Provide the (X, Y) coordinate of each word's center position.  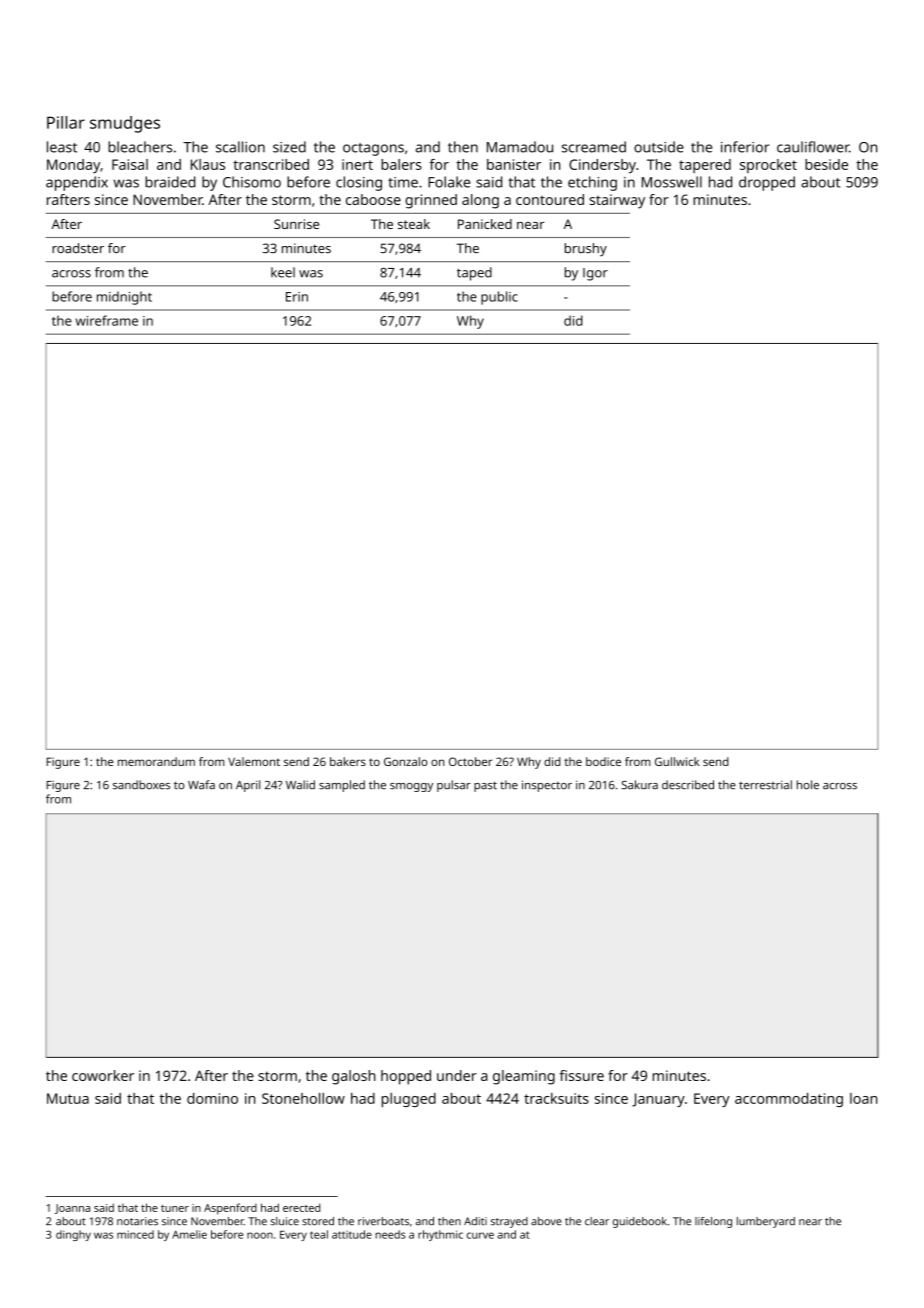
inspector (547, 786)
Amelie (189, 1234)
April (248, 786)
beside (826, 164)
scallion (240, 147)
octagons (373, 149)
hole (808, 785)
